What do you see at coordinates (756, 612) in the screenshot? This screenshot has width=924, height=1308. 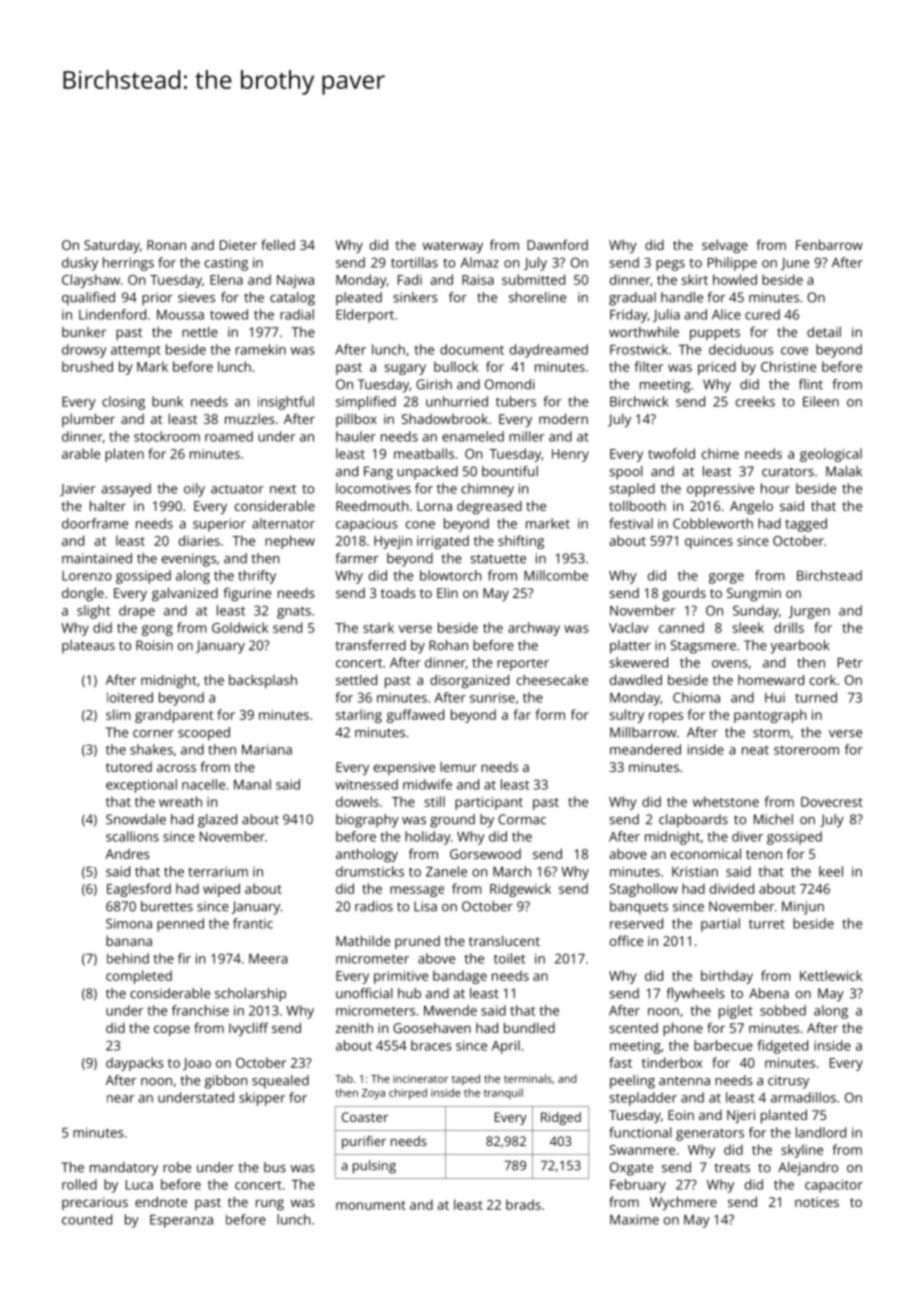 I see `Sunday` at bounding box center [756, 612].
